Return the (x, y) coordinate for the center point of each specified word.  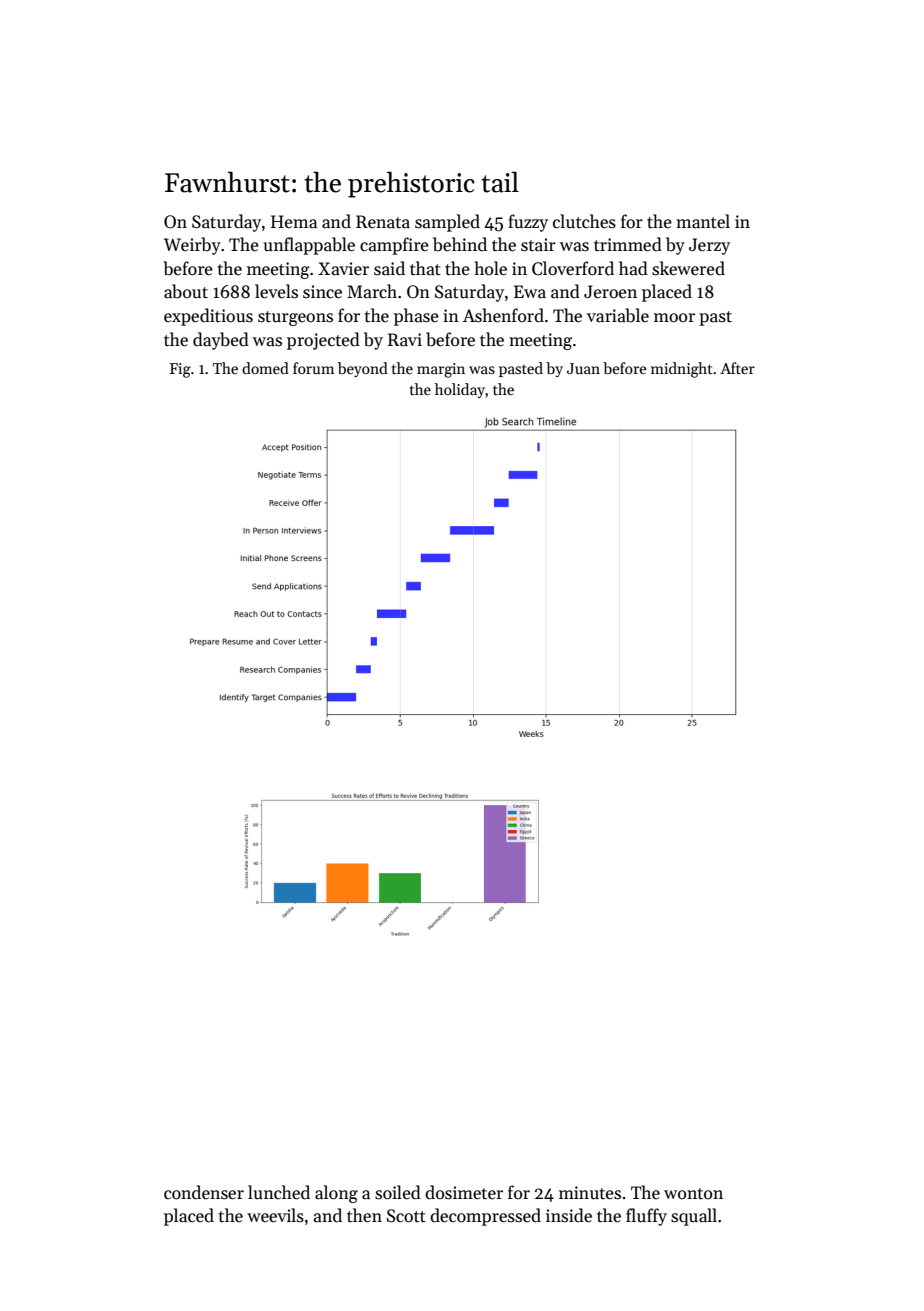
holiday (460, 390)
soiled (398, 1192)
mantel (703, 221)
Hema (294, 222)
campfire (394, 246)
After (737, 368)
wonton (693, 1194)
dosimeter (464, 1192)
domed (265, 368)
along (336, 1194)
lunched (279, 1192)
